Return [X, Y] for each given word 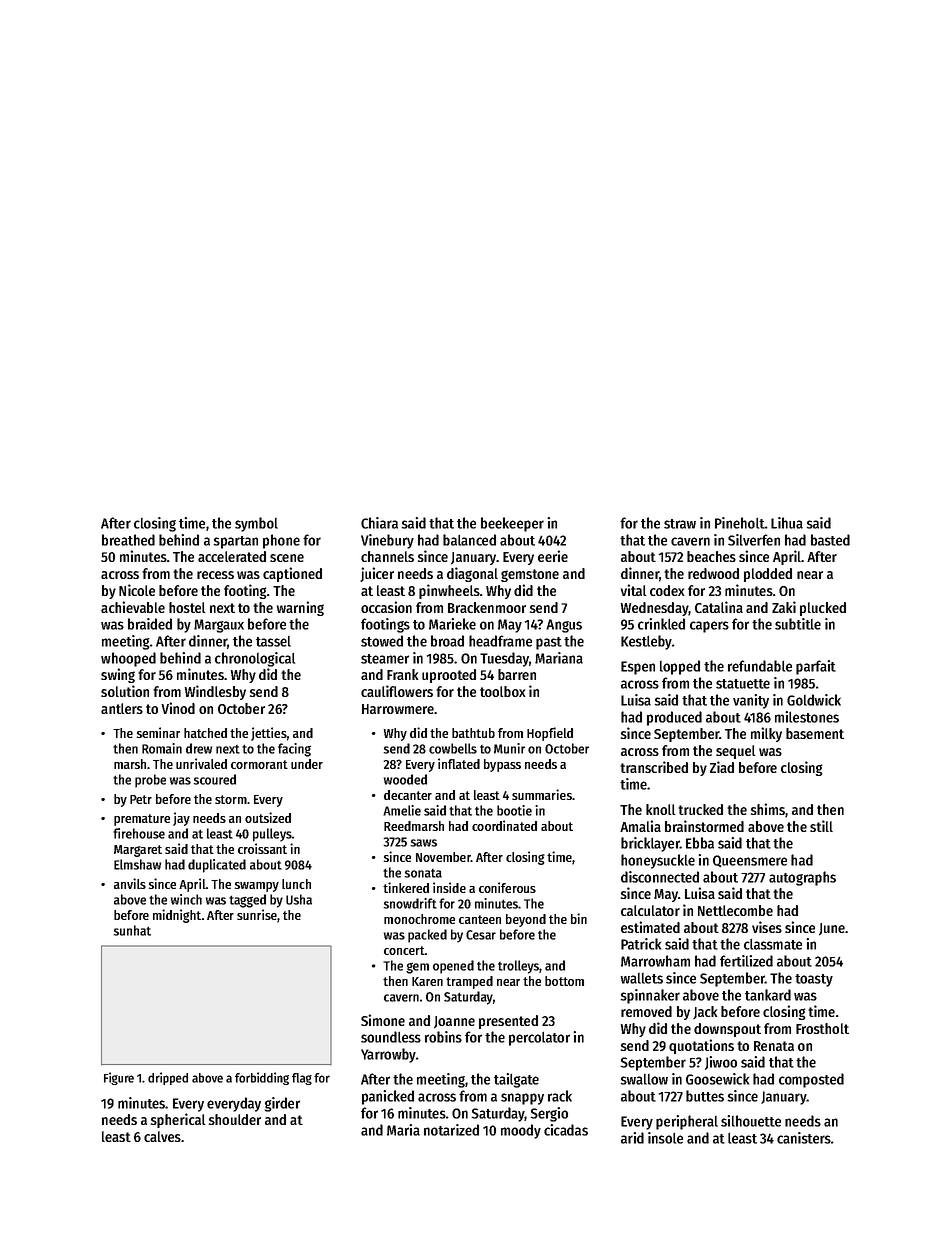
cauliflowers [397, 691]
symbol [256, 524]
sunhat [132, 930]
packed [427, 936]
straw [680, 524]
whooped [128, 659]
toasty [814, 980]
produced [674, 718]
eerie [553, 556]
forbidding [262, 1078]
